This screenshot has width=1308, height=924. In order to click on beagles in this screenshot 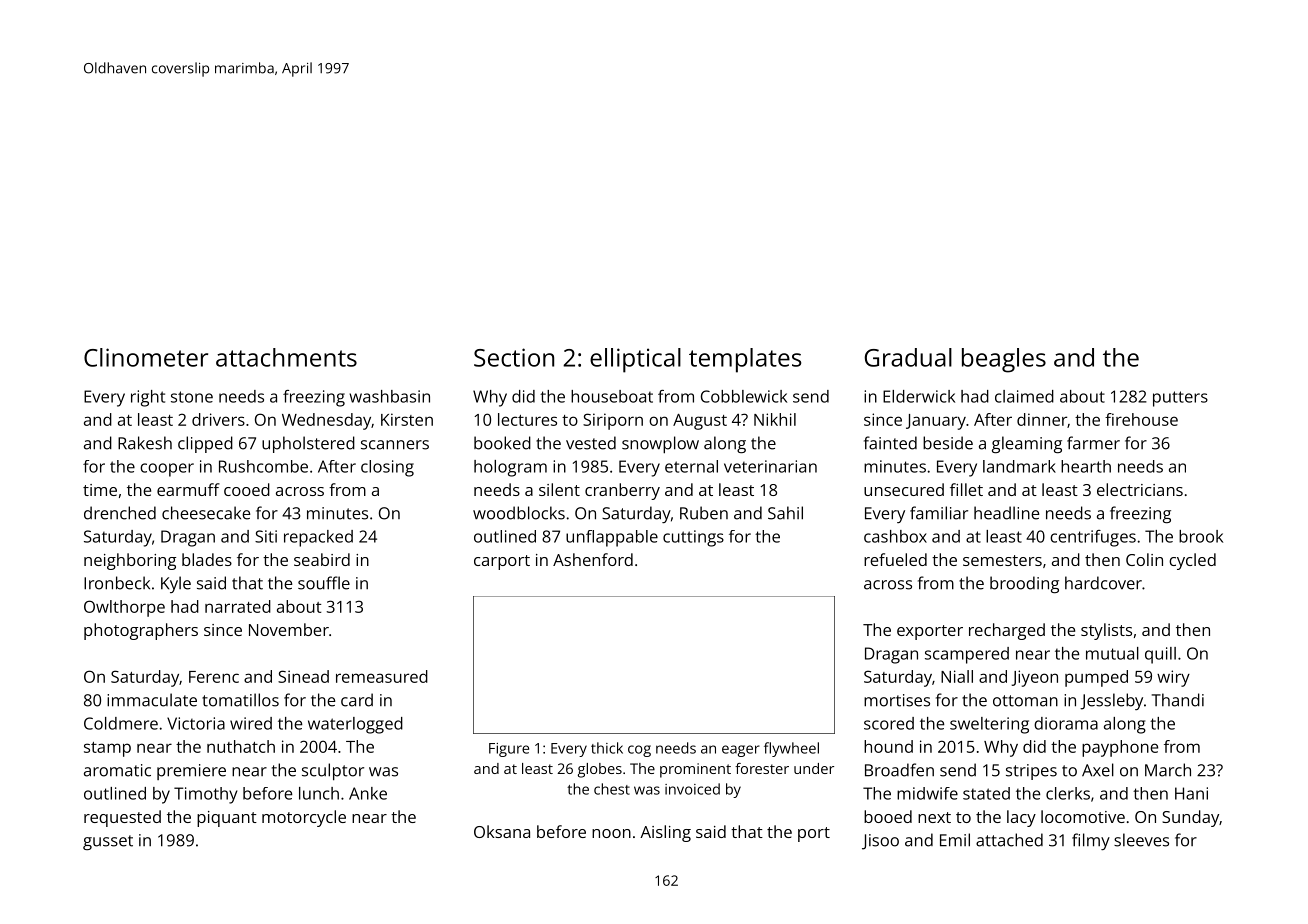, I will do `click(1004, 360)`.
